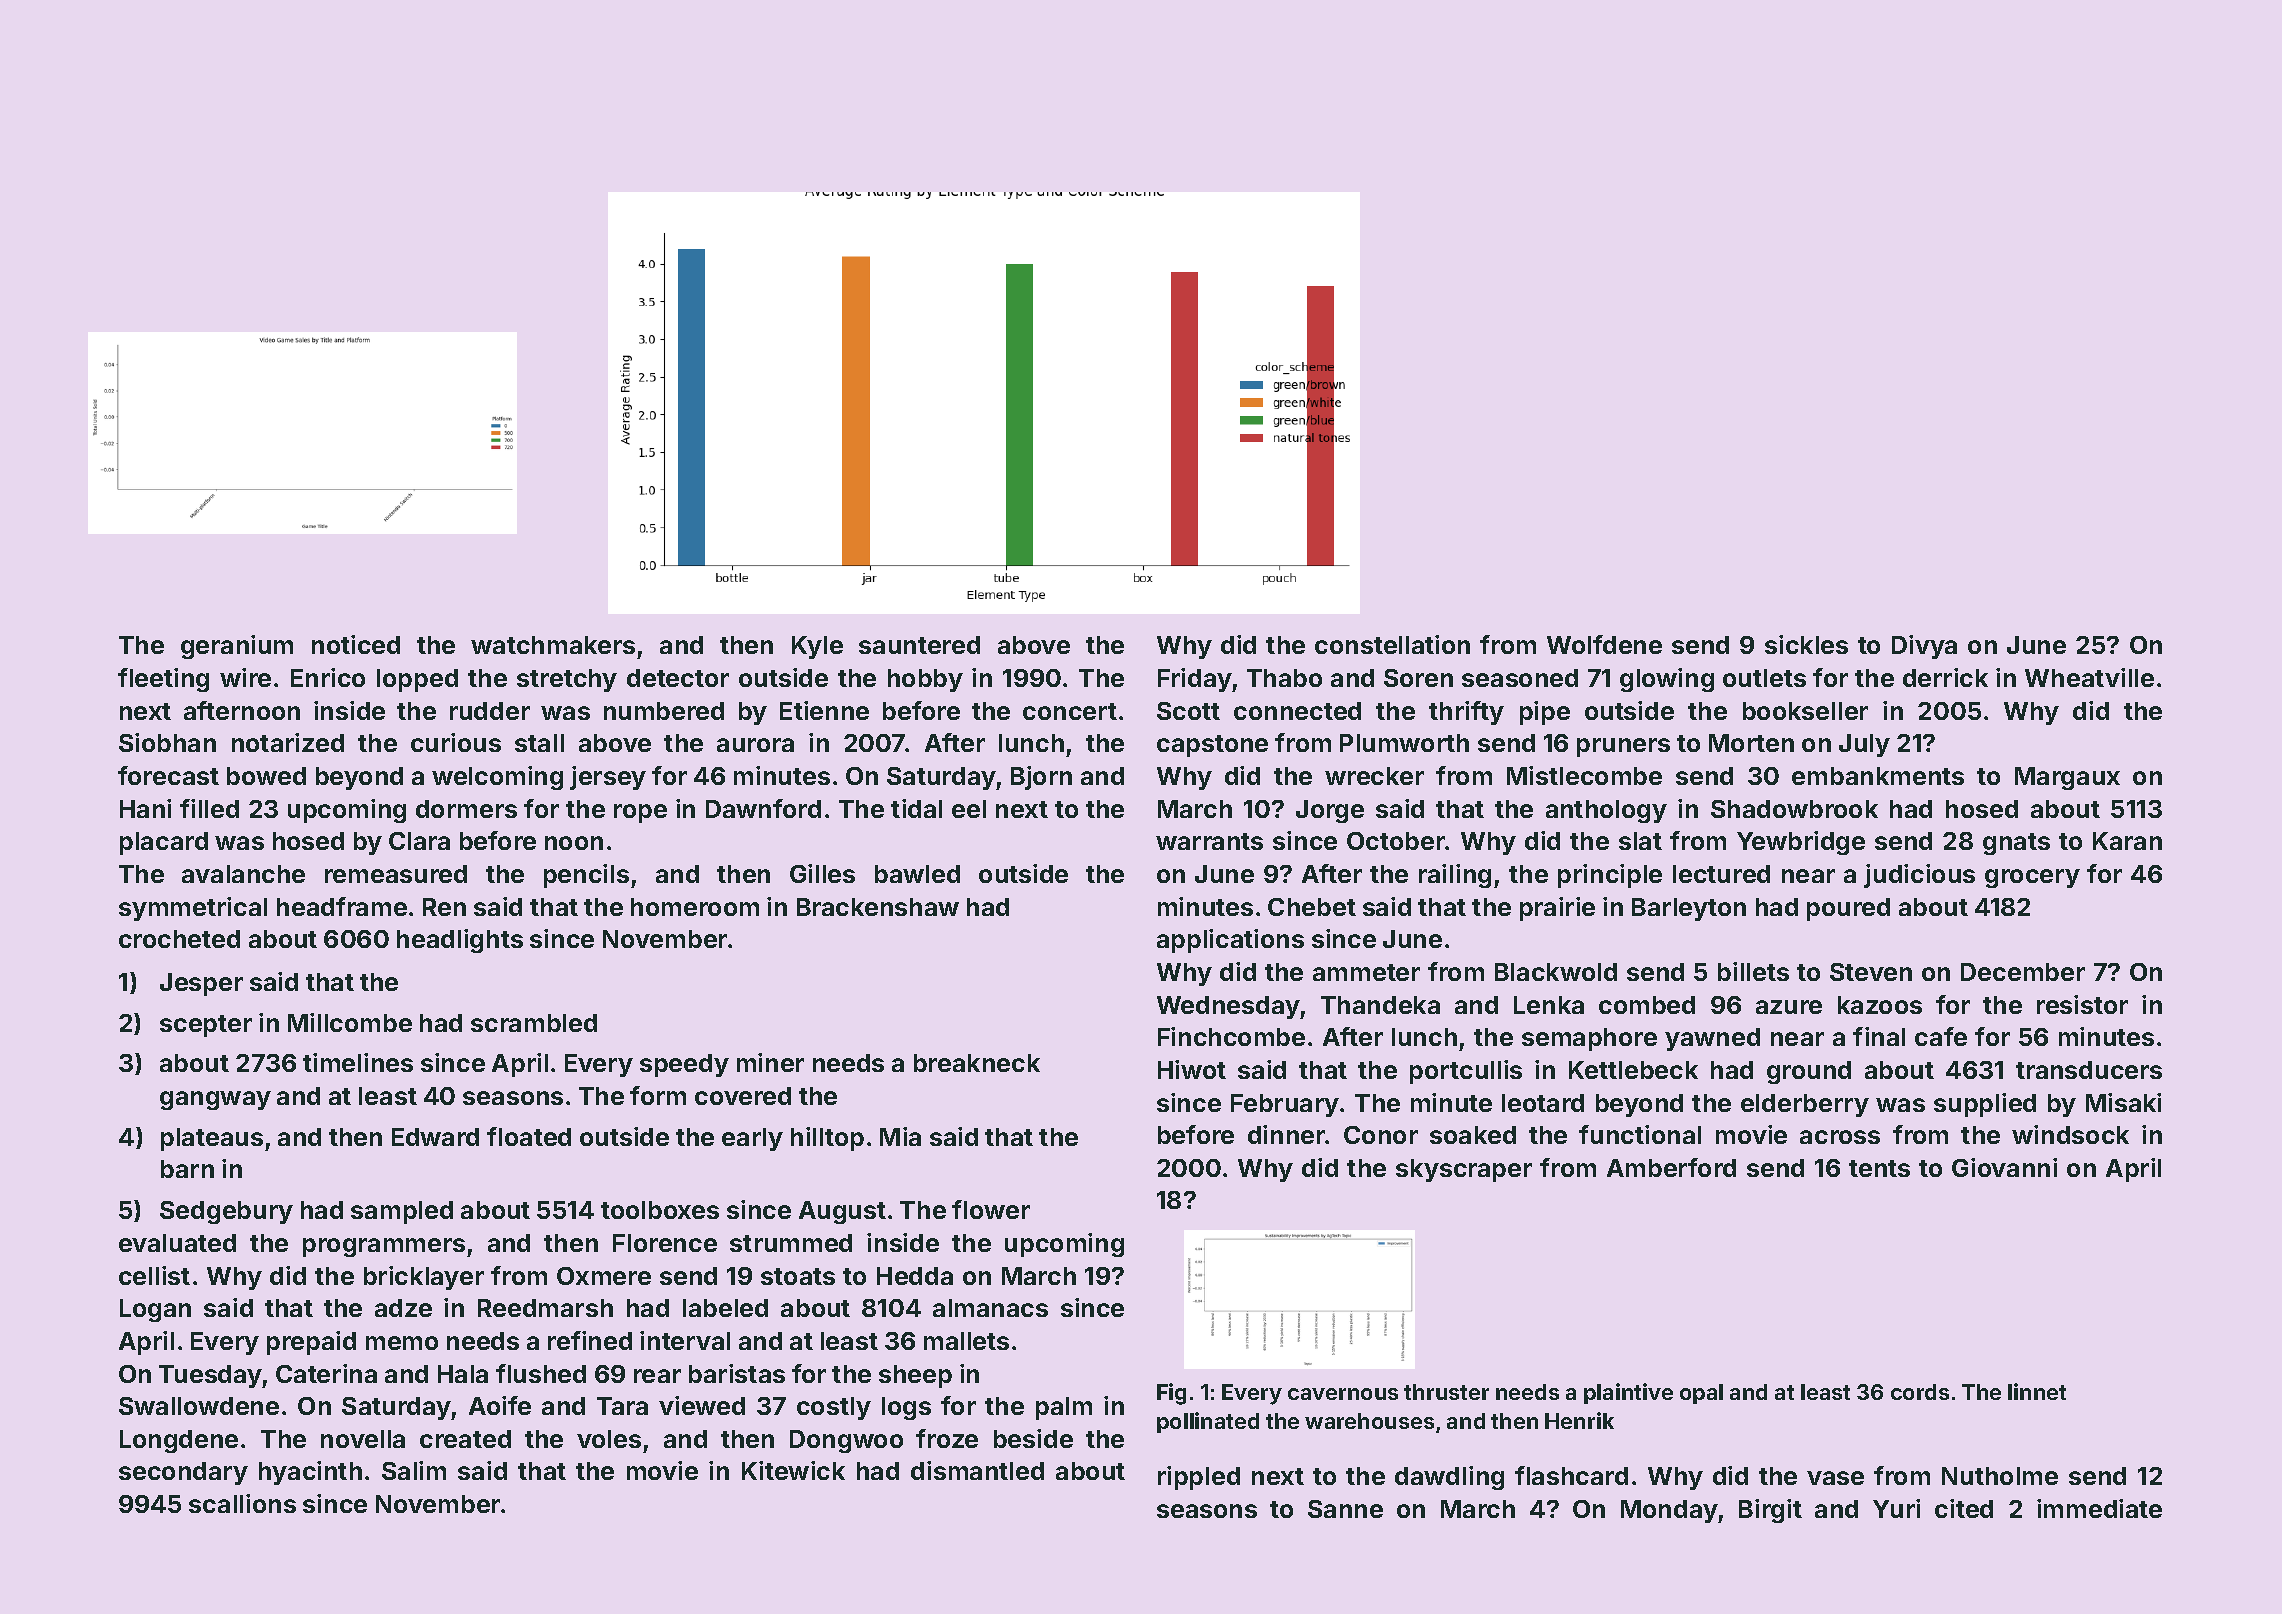 The width and height of the image is (2282, 1614). I want to click on pollinated, so click(1208, 1422).
